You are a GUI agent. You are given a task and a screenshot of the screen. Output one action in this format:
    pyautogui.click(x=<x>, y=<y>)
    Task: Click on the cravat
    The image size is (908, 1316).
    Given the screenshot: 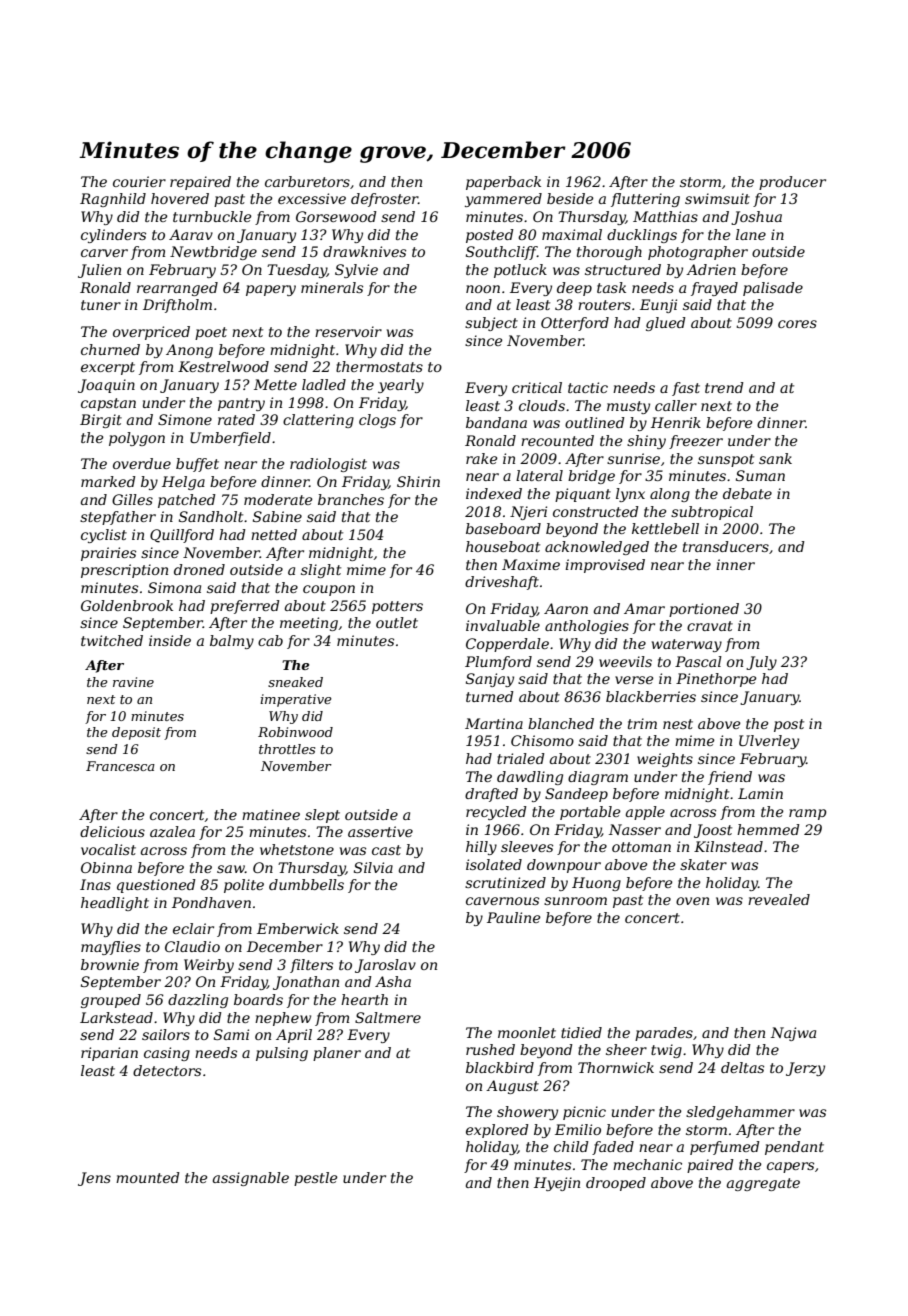 What is the action you would take?
    pyautogui.click(x=710, y=626)
